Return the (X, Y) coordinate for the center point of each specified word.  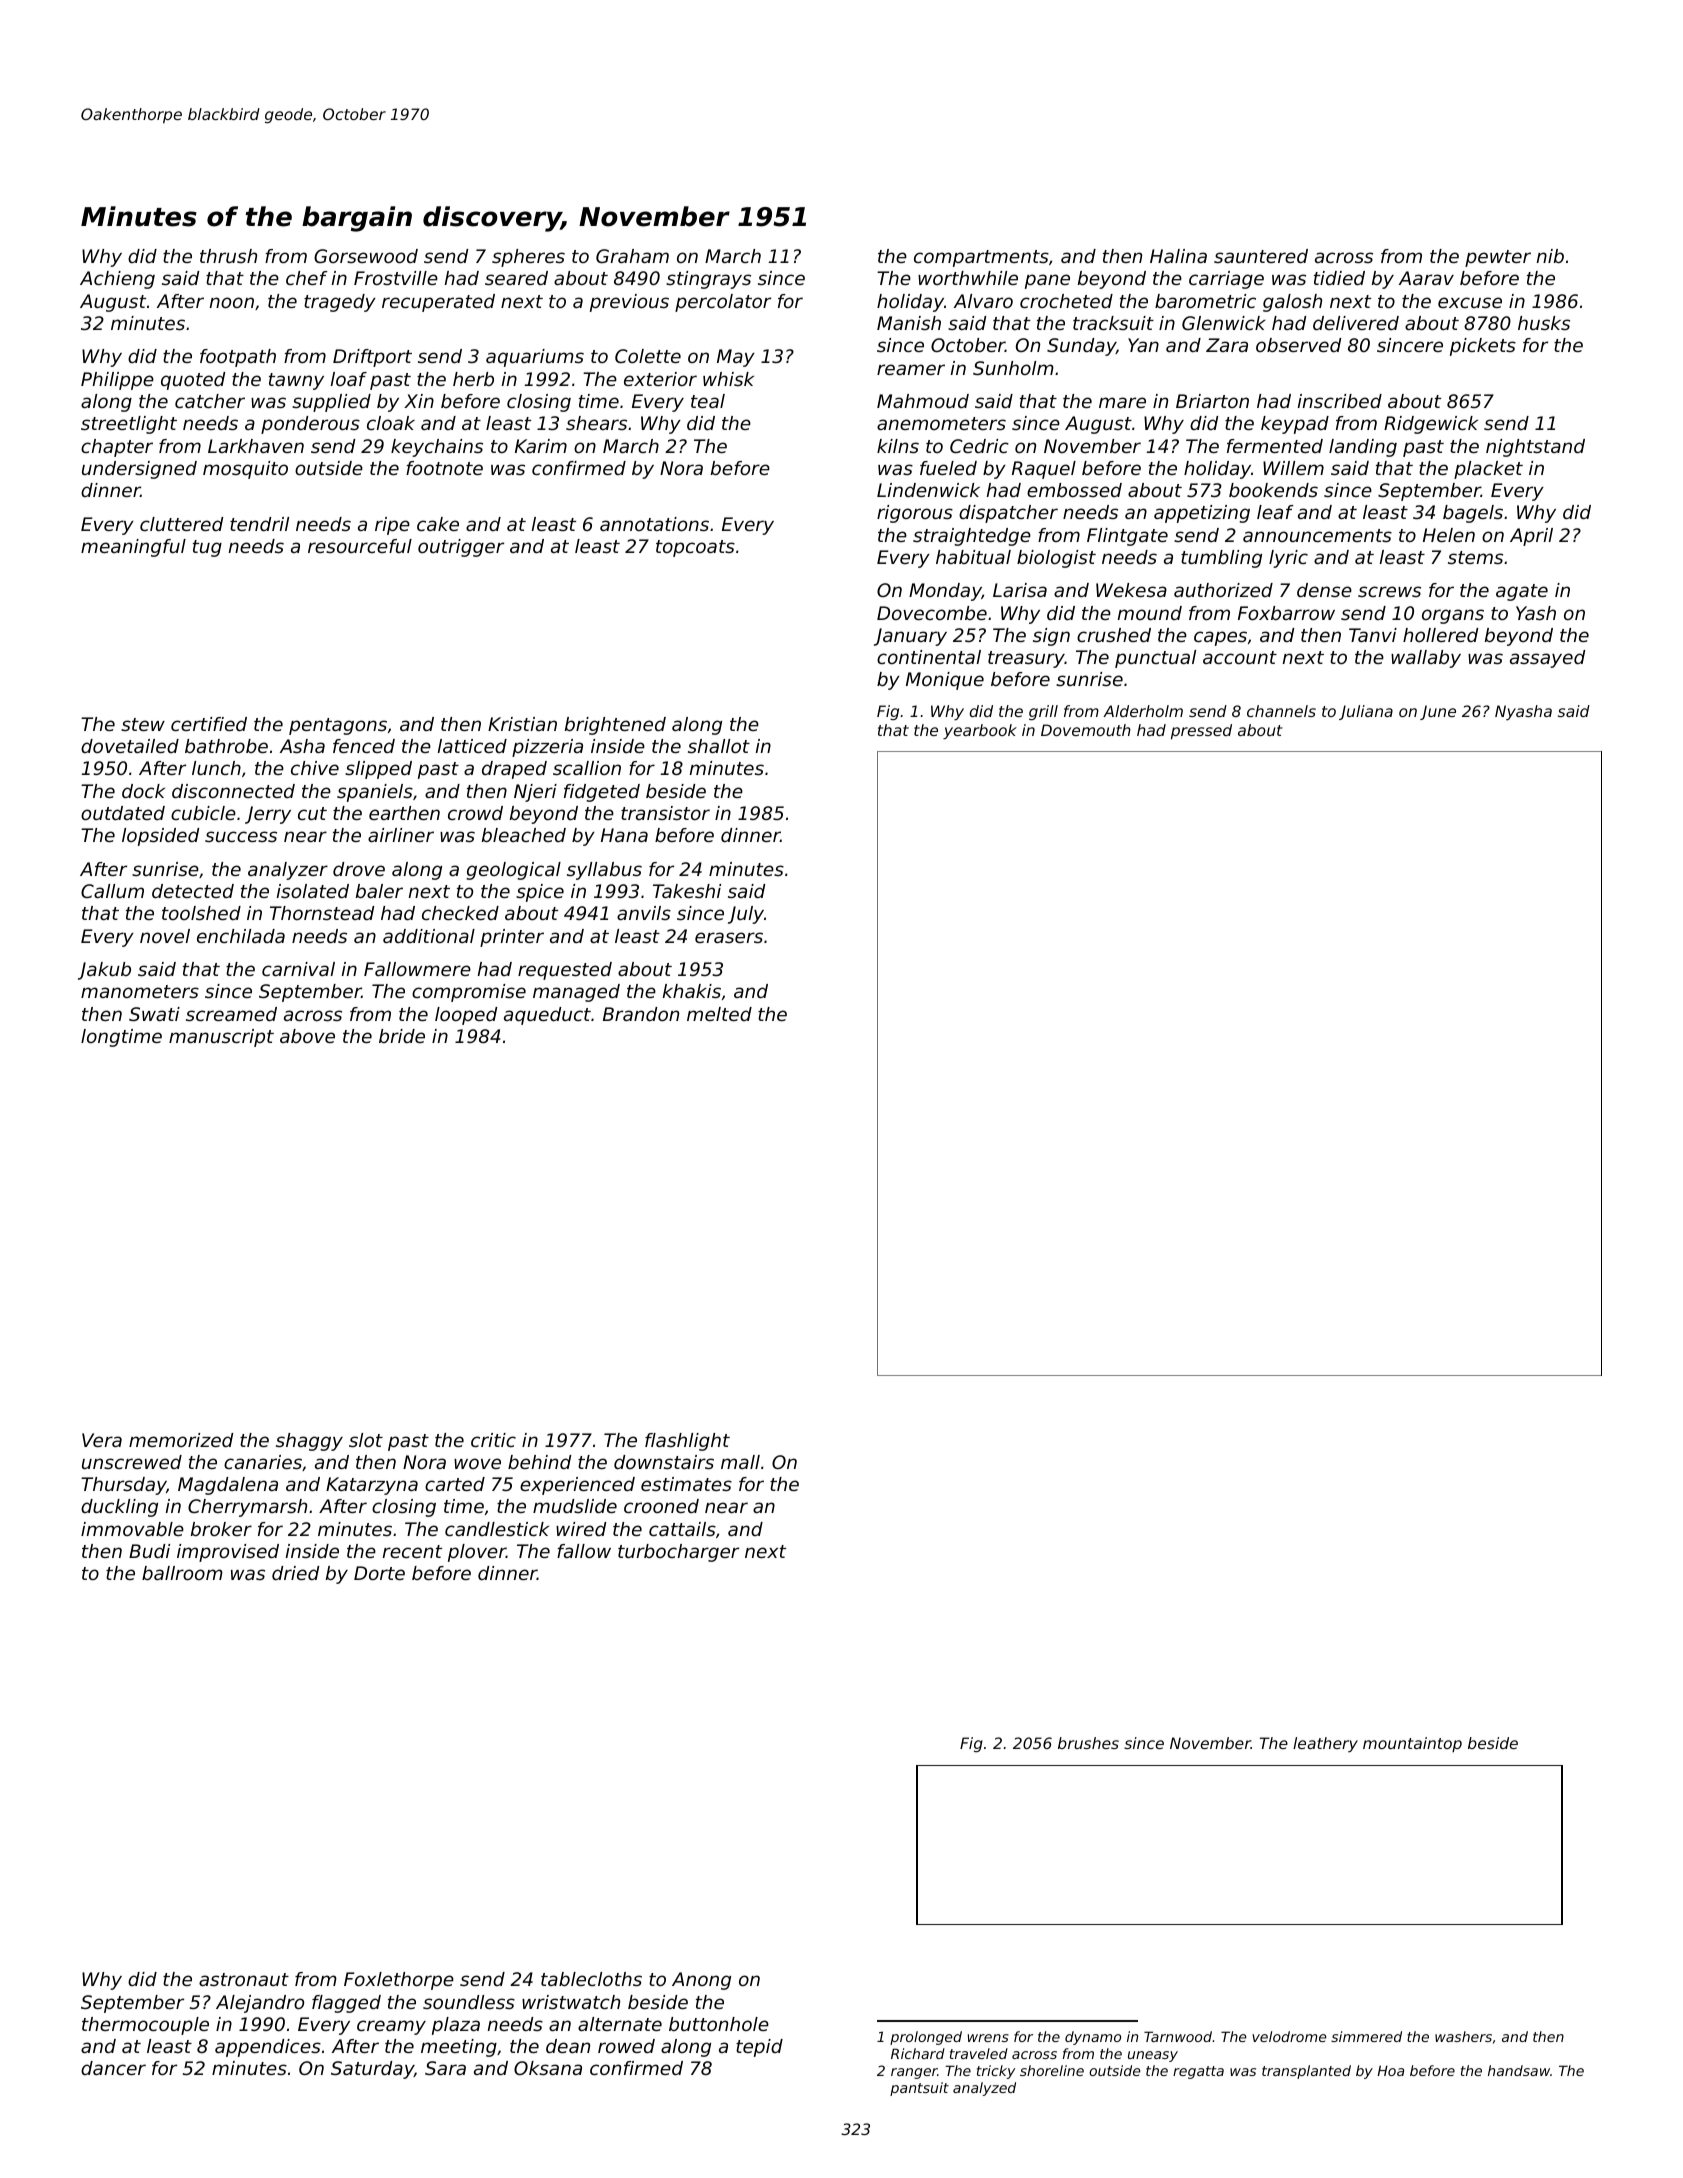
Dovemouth (1086, 730)
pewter (1498, 258)
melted (719, 1014)
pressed (1201, 732)
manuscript (221, 1038)
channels (1281, 711)
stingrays (708, 280)
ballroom (182, 1573)
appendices (268, 2048)
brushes (1088, 1743)
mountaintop (1412, 1744)
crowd (475, 813)
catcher (210, 401)
